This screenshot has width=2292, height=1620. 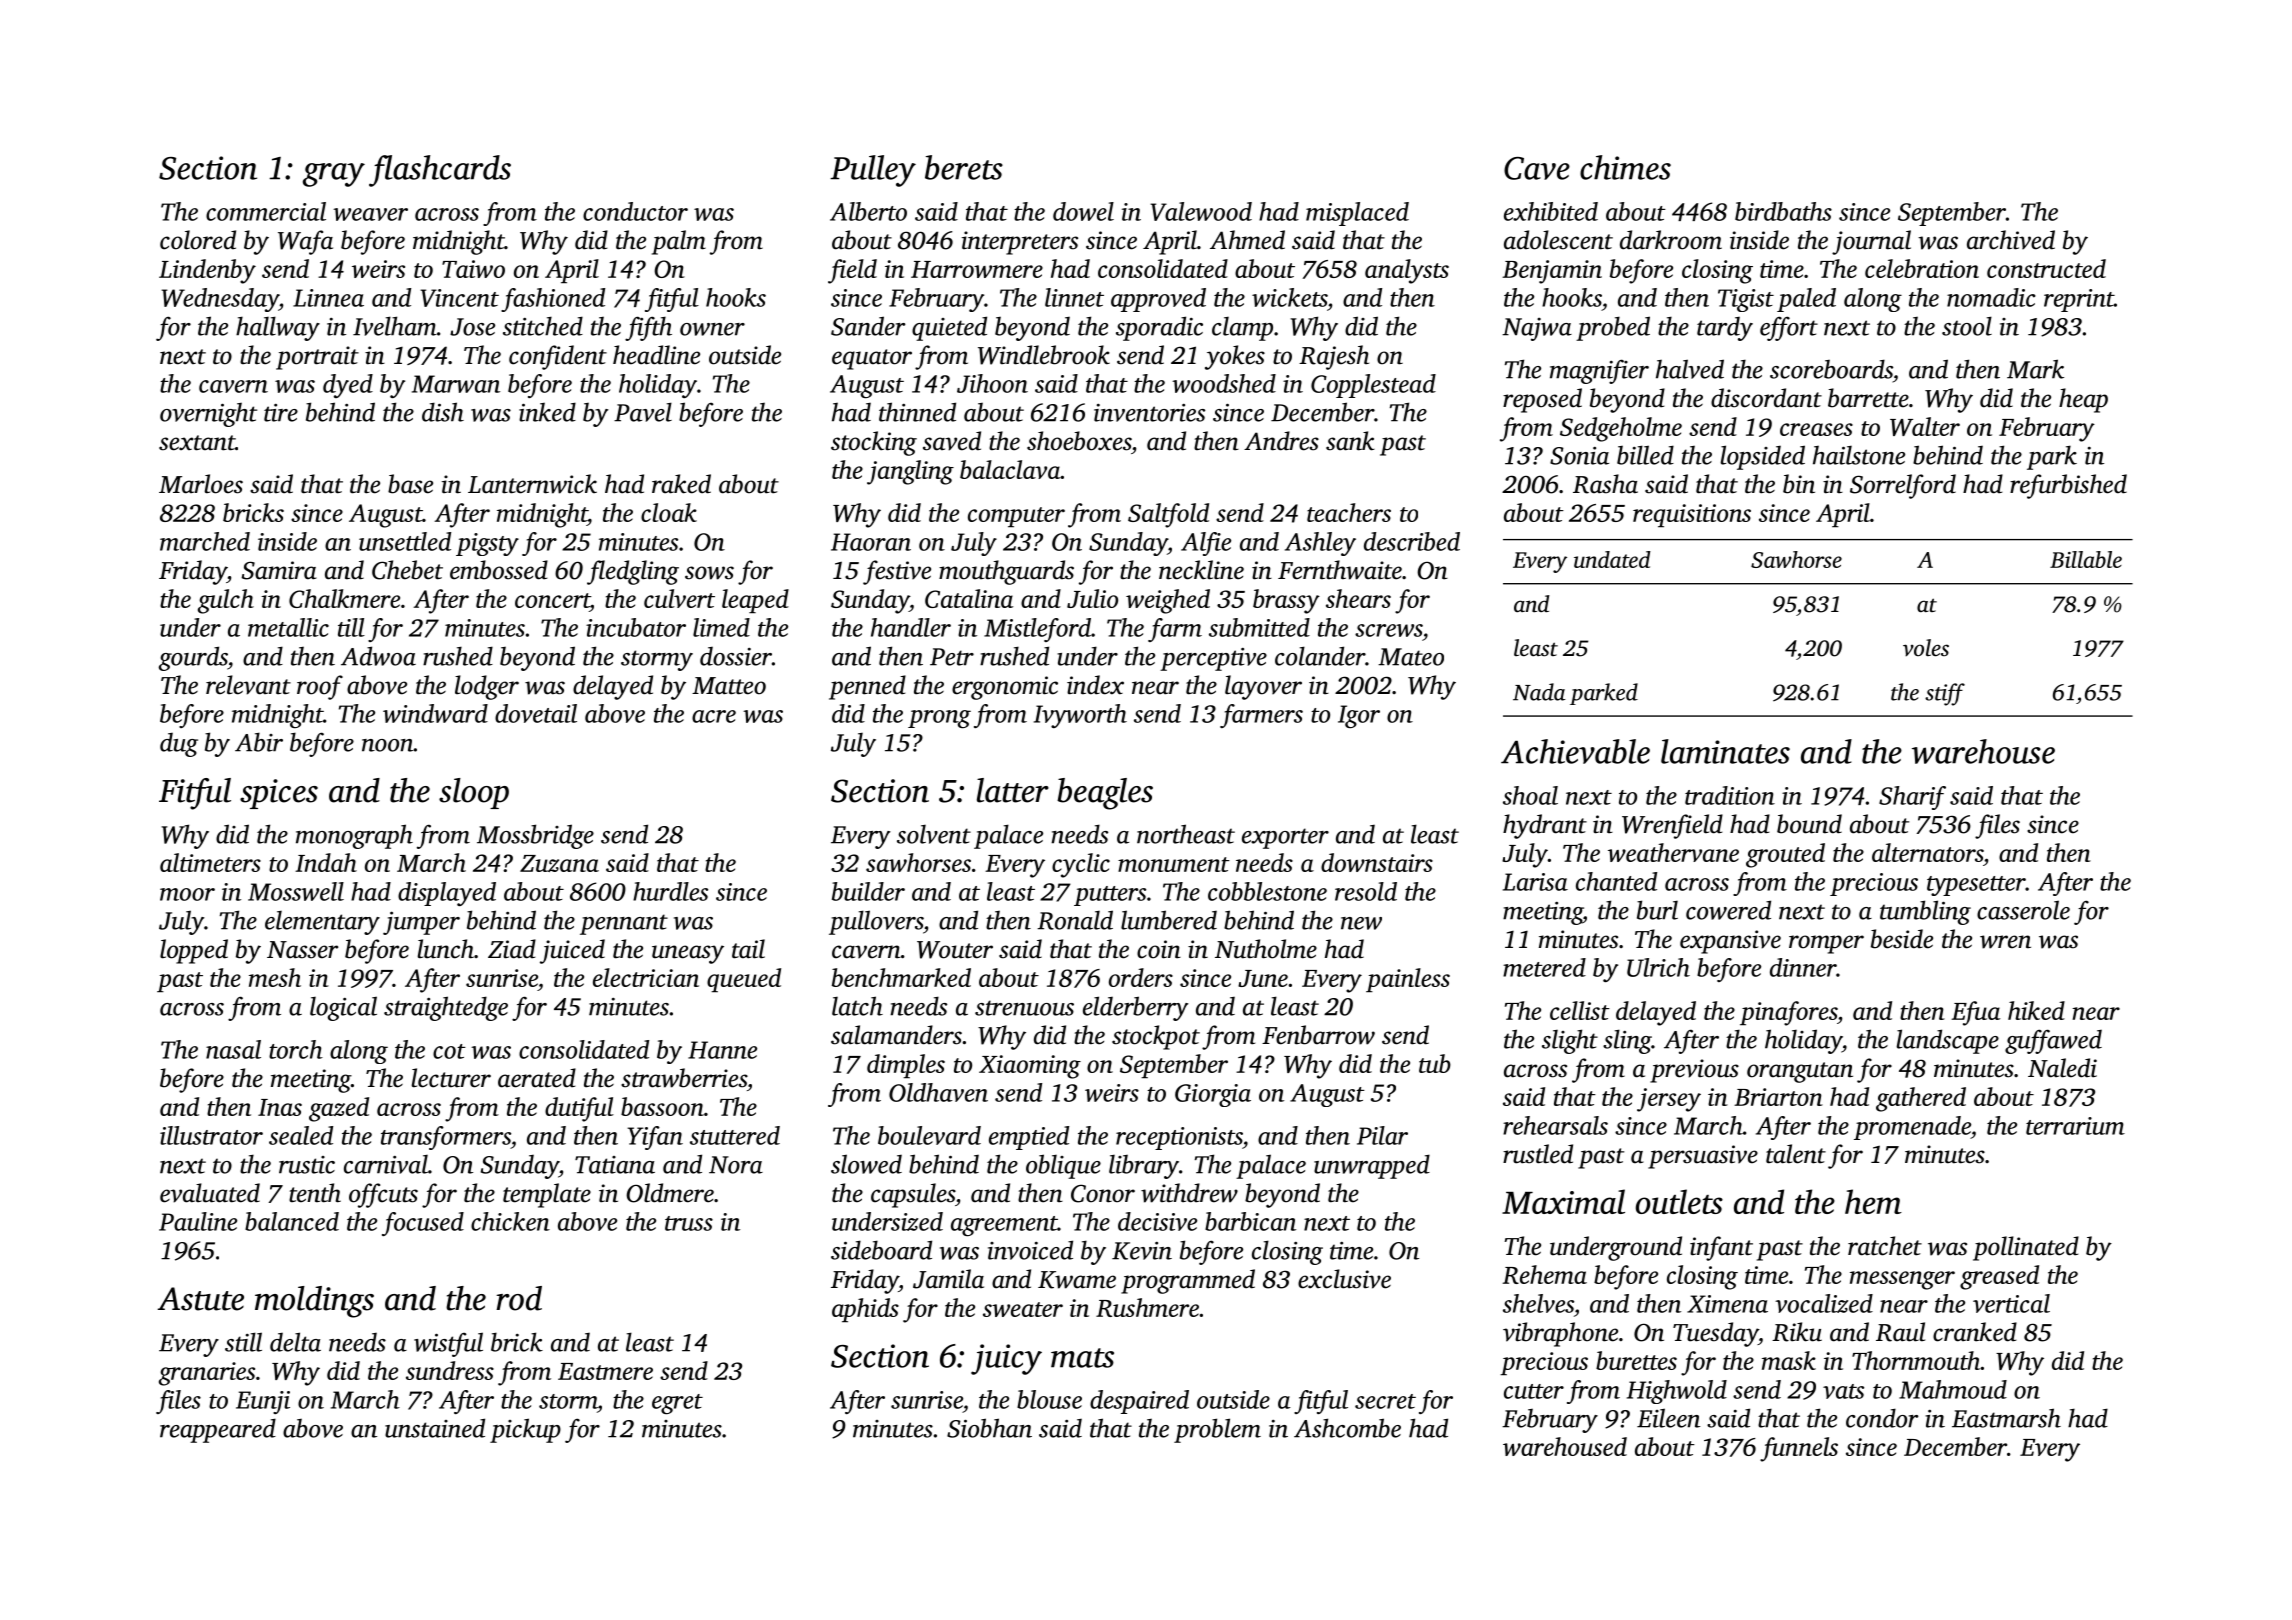 What do you see at coordinates (1224, 383) in the screenshot?
I see `woodshed` at bounding box center [1224, 383].
